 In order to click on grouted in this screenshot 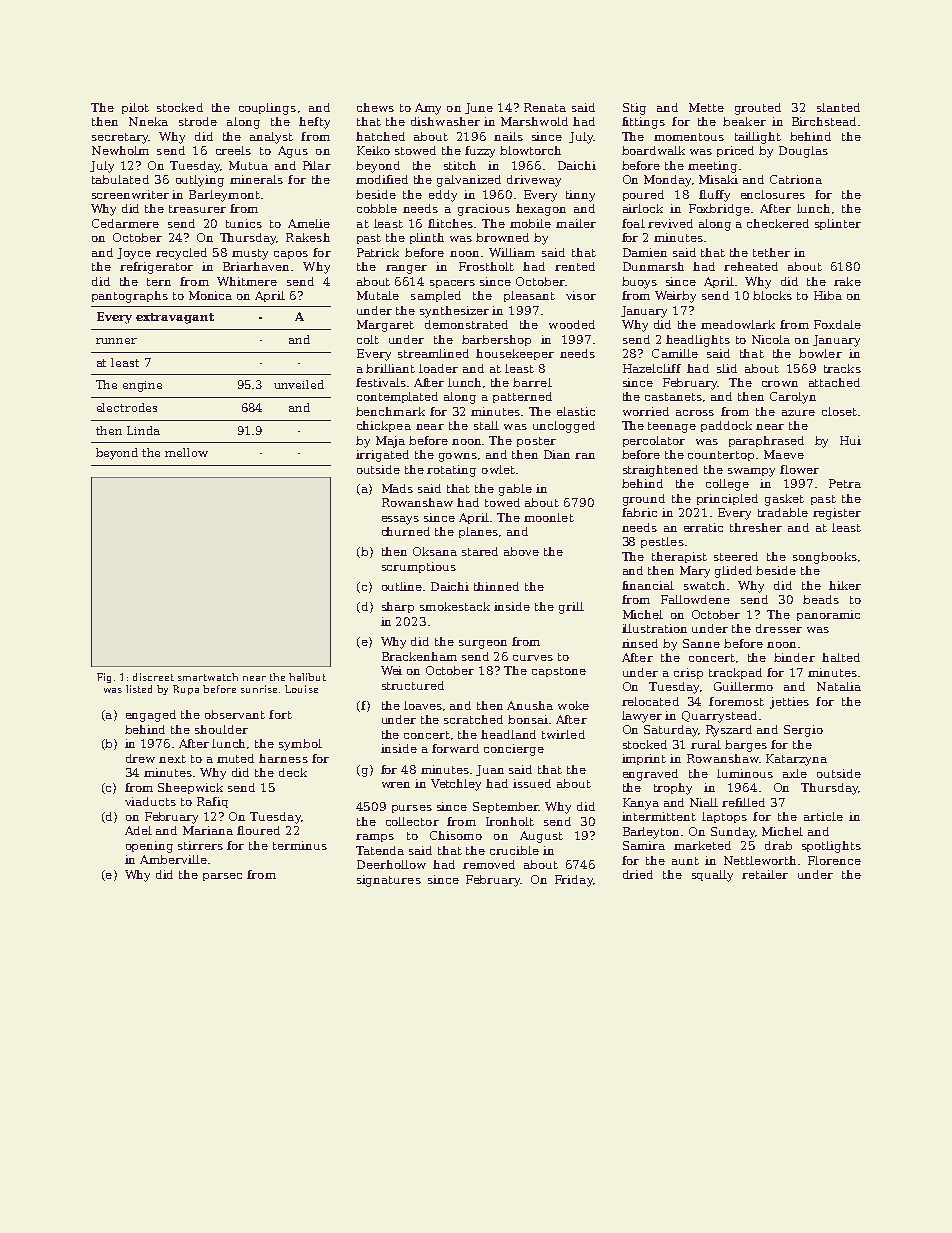, I will do `click(758, 109)`.
